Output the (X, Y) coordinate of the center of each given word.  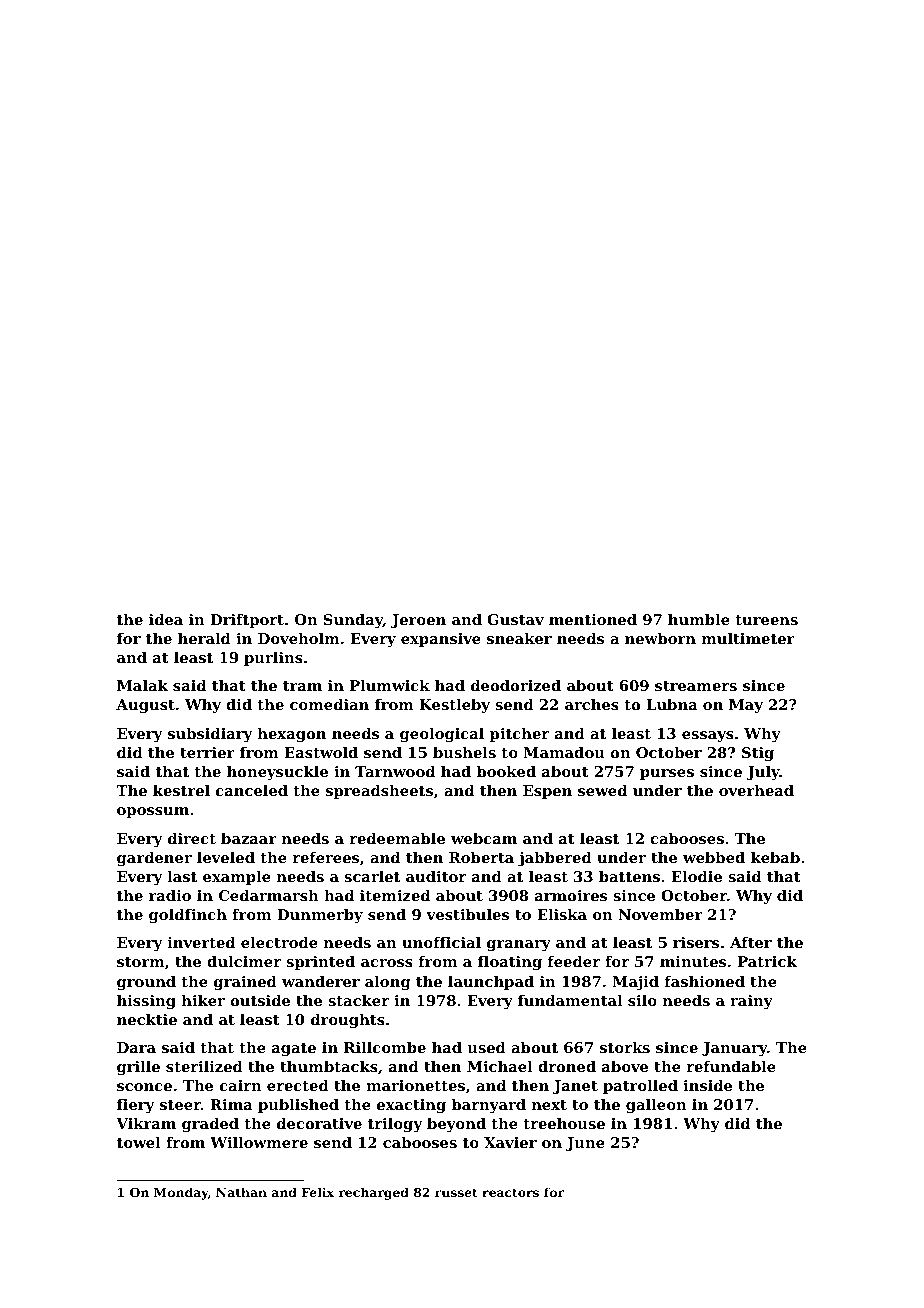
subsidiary (210, 735)
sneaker (519, 638)
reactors (510, 1192)
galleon (656, 1106)
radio (170, 895)
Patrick (767, 961)
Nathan (241, 1192)
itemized (395, 895)
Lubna (672, 704)
